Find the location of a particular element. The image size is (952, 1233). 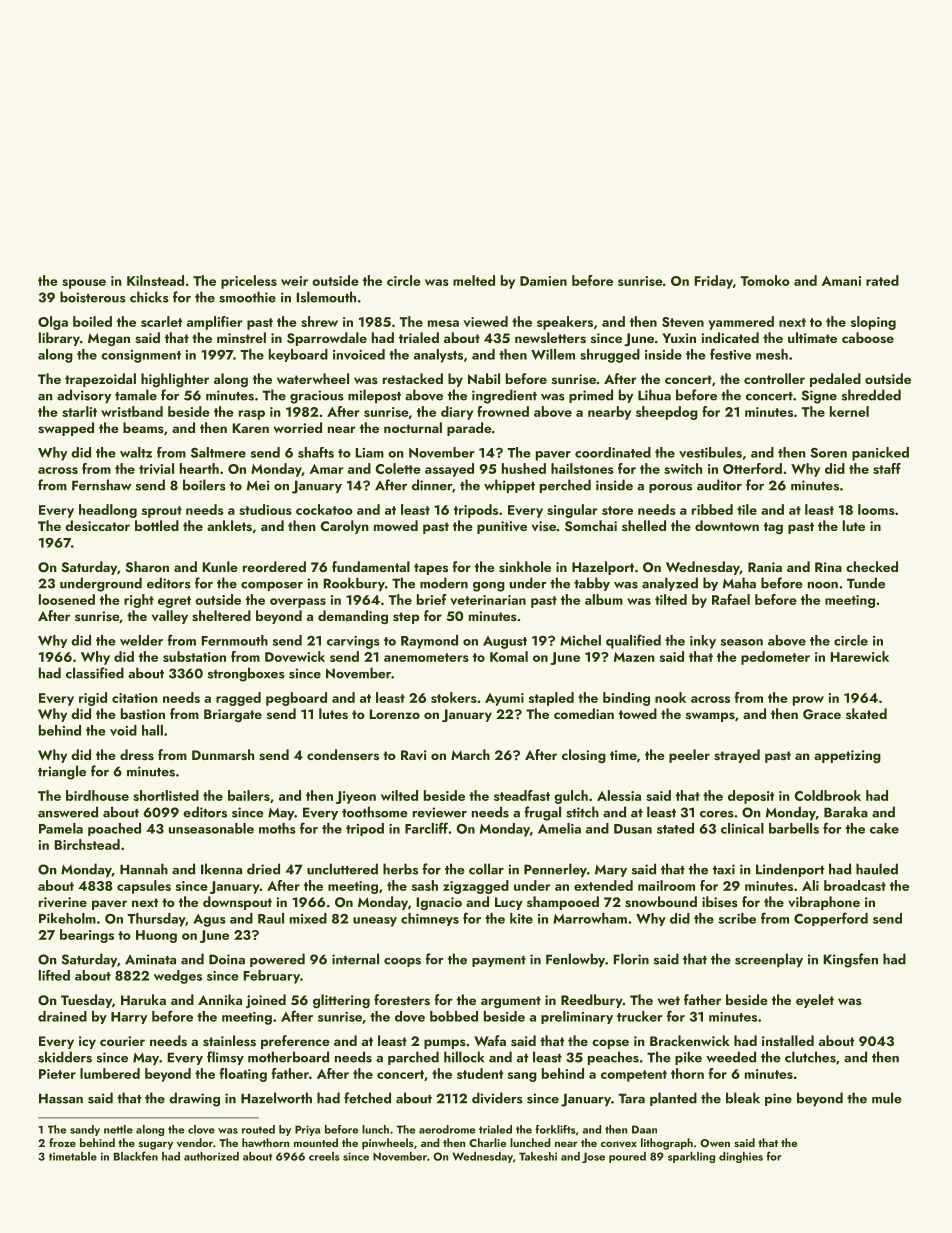

Takeshi is located at coordinates (538, 1156).
